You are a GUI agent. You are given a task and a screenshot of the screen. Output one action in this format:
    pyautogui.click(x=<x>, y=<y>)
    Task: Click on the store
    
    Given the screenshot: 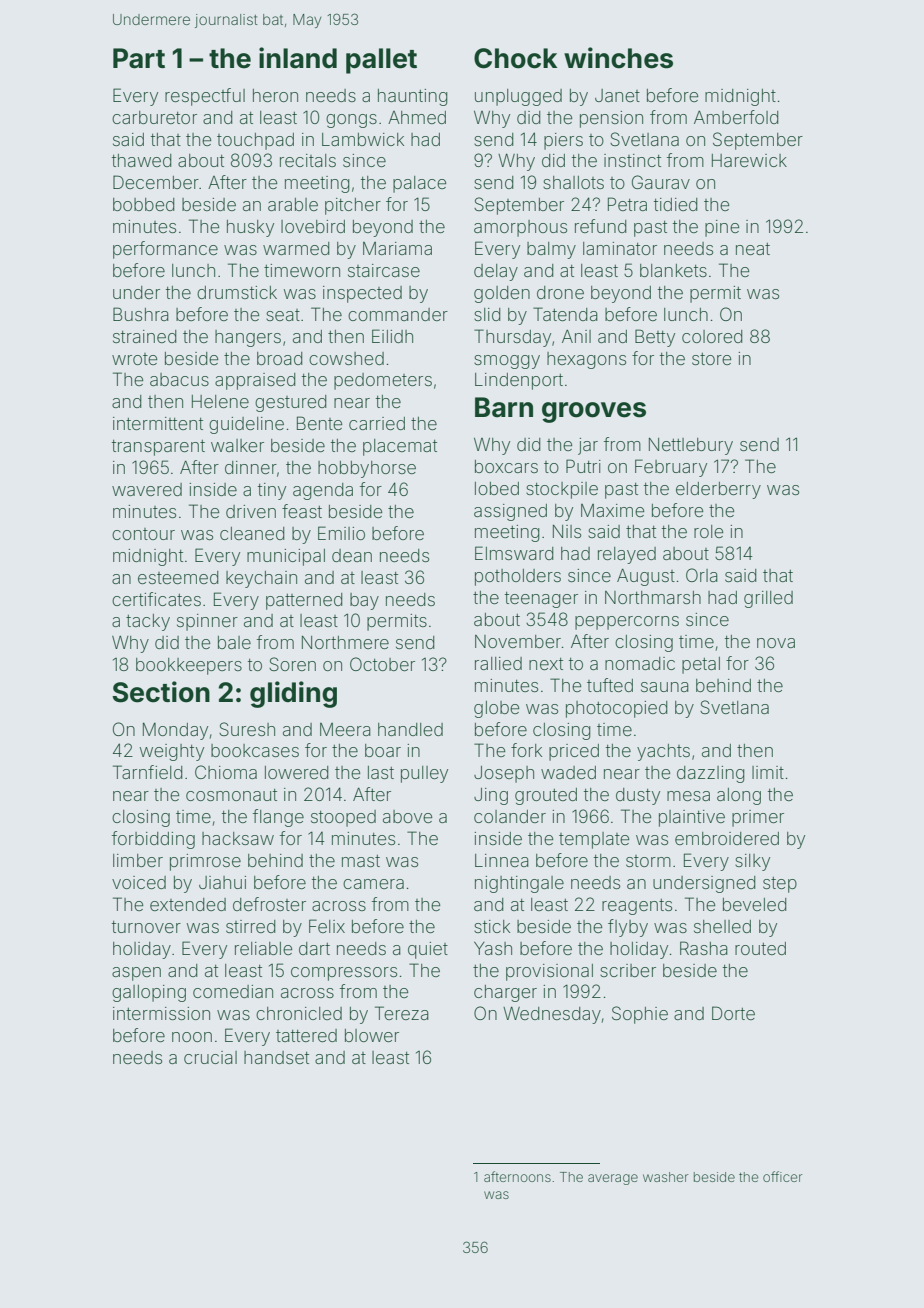 What is the action you would take?
    pyautogui.click(x=711, y=359)
